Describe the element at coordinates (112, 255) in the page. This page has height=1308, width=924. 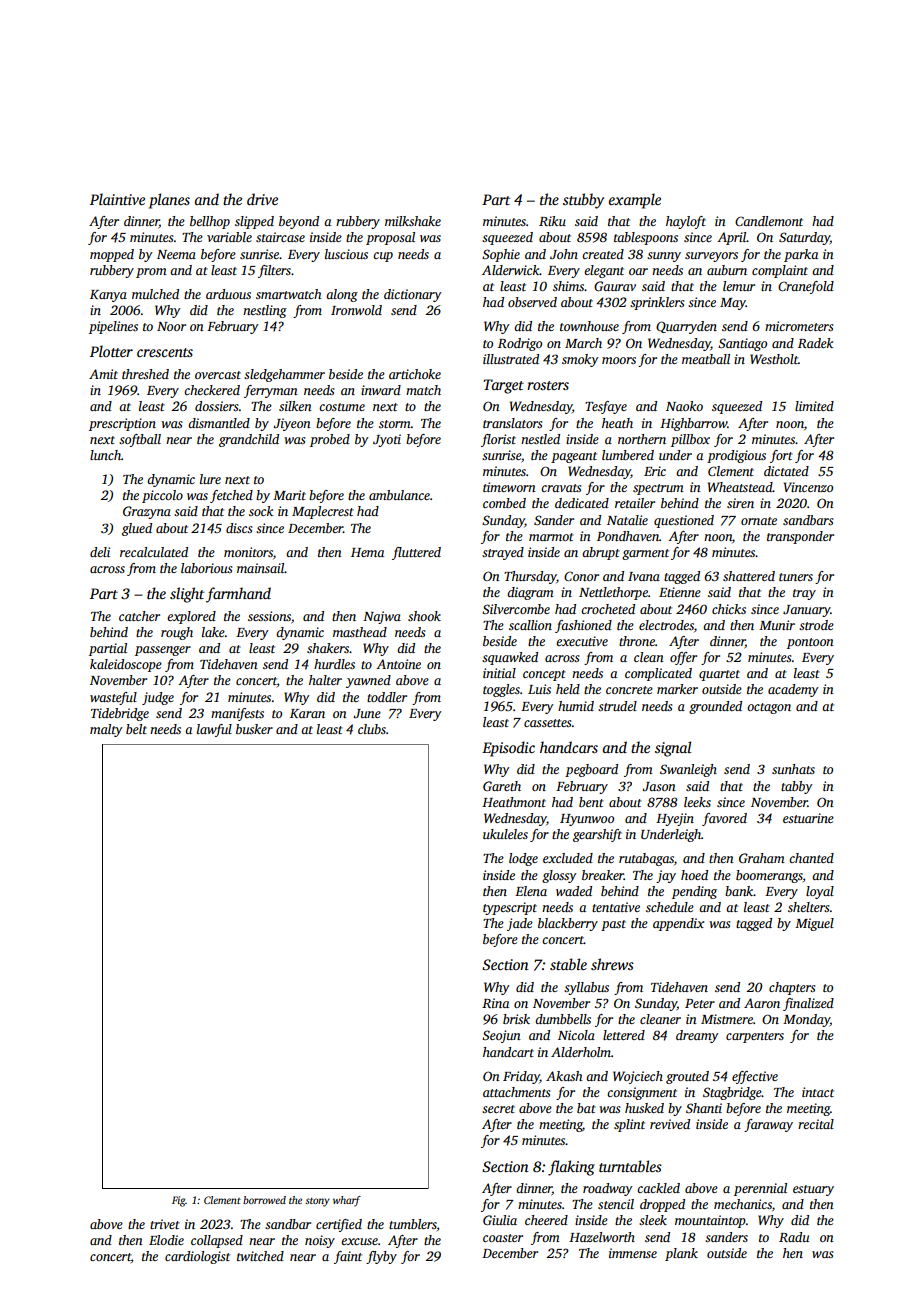
I see `mopped` at that location.
